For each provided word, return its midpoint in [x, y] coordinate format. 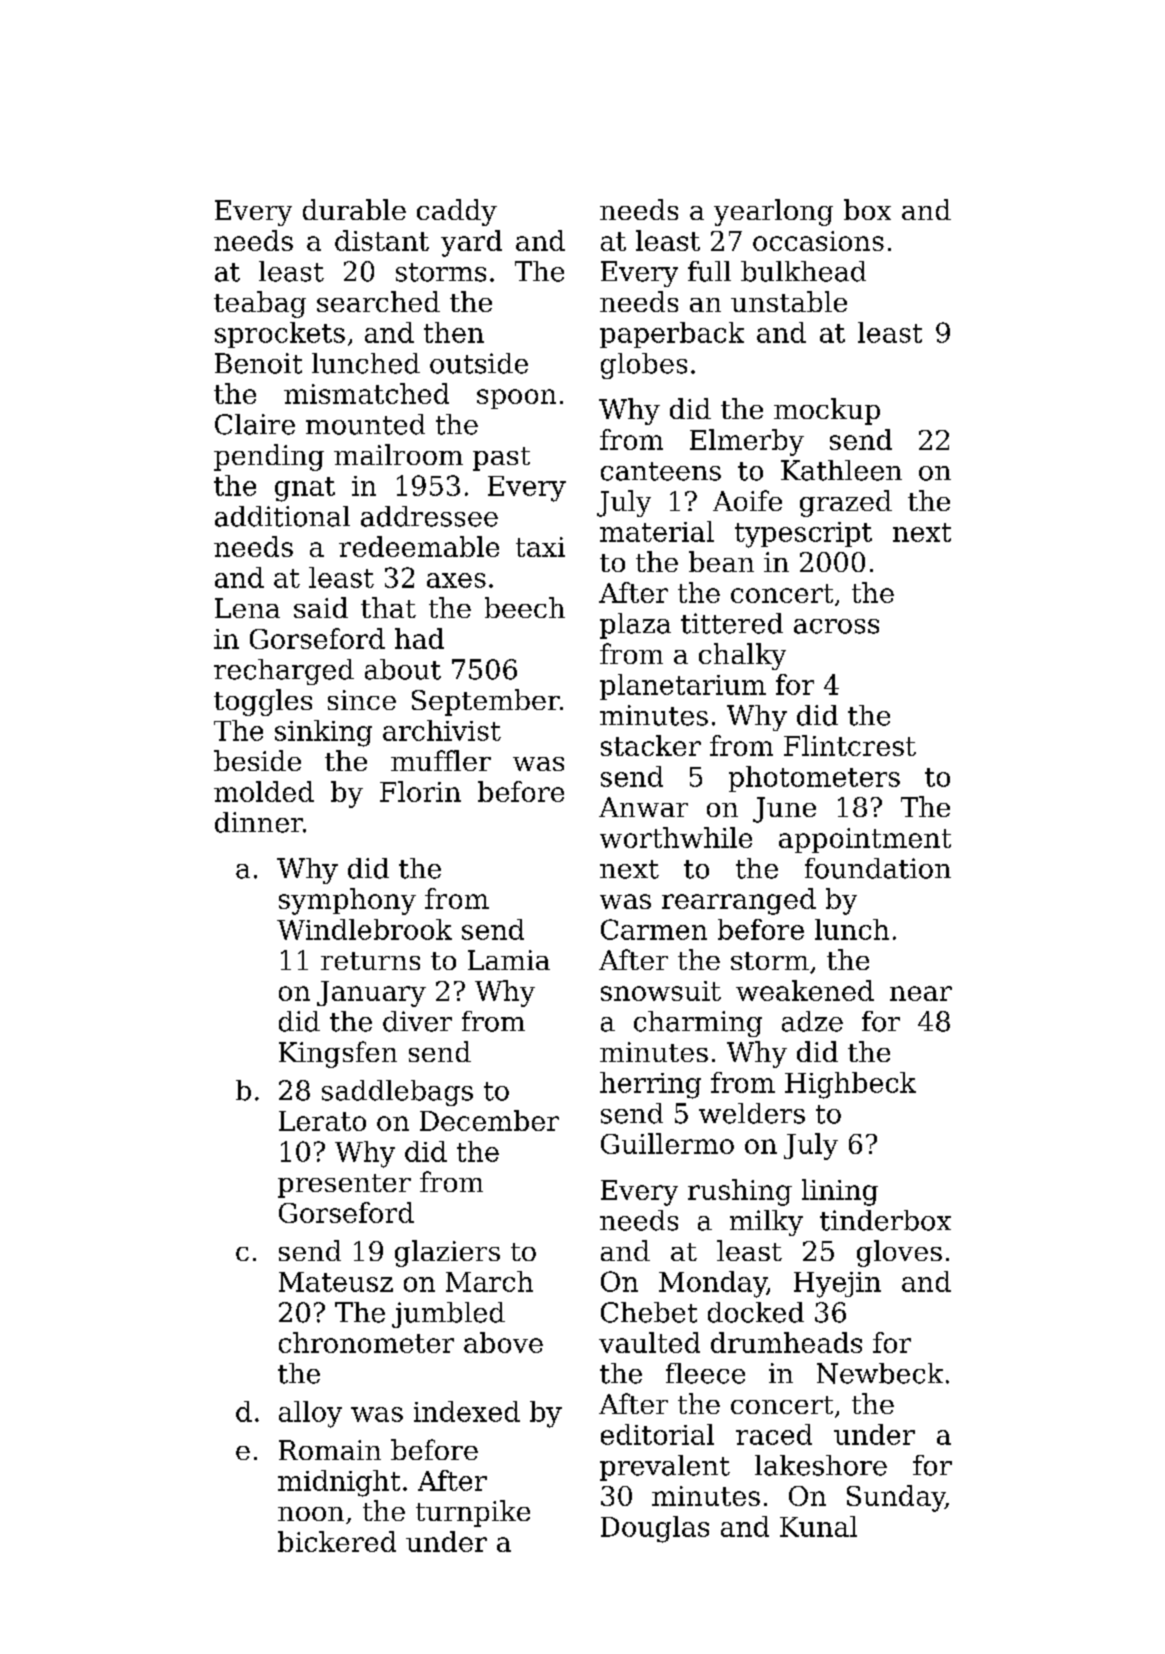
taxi [540, 547]
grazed [846, 503]
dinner [259, 822]
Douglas [655, 1529]
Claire [255, 424]
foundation [878, 868]
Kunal [818, 1526]
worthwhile [676, 837]
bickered [337, 1541]
